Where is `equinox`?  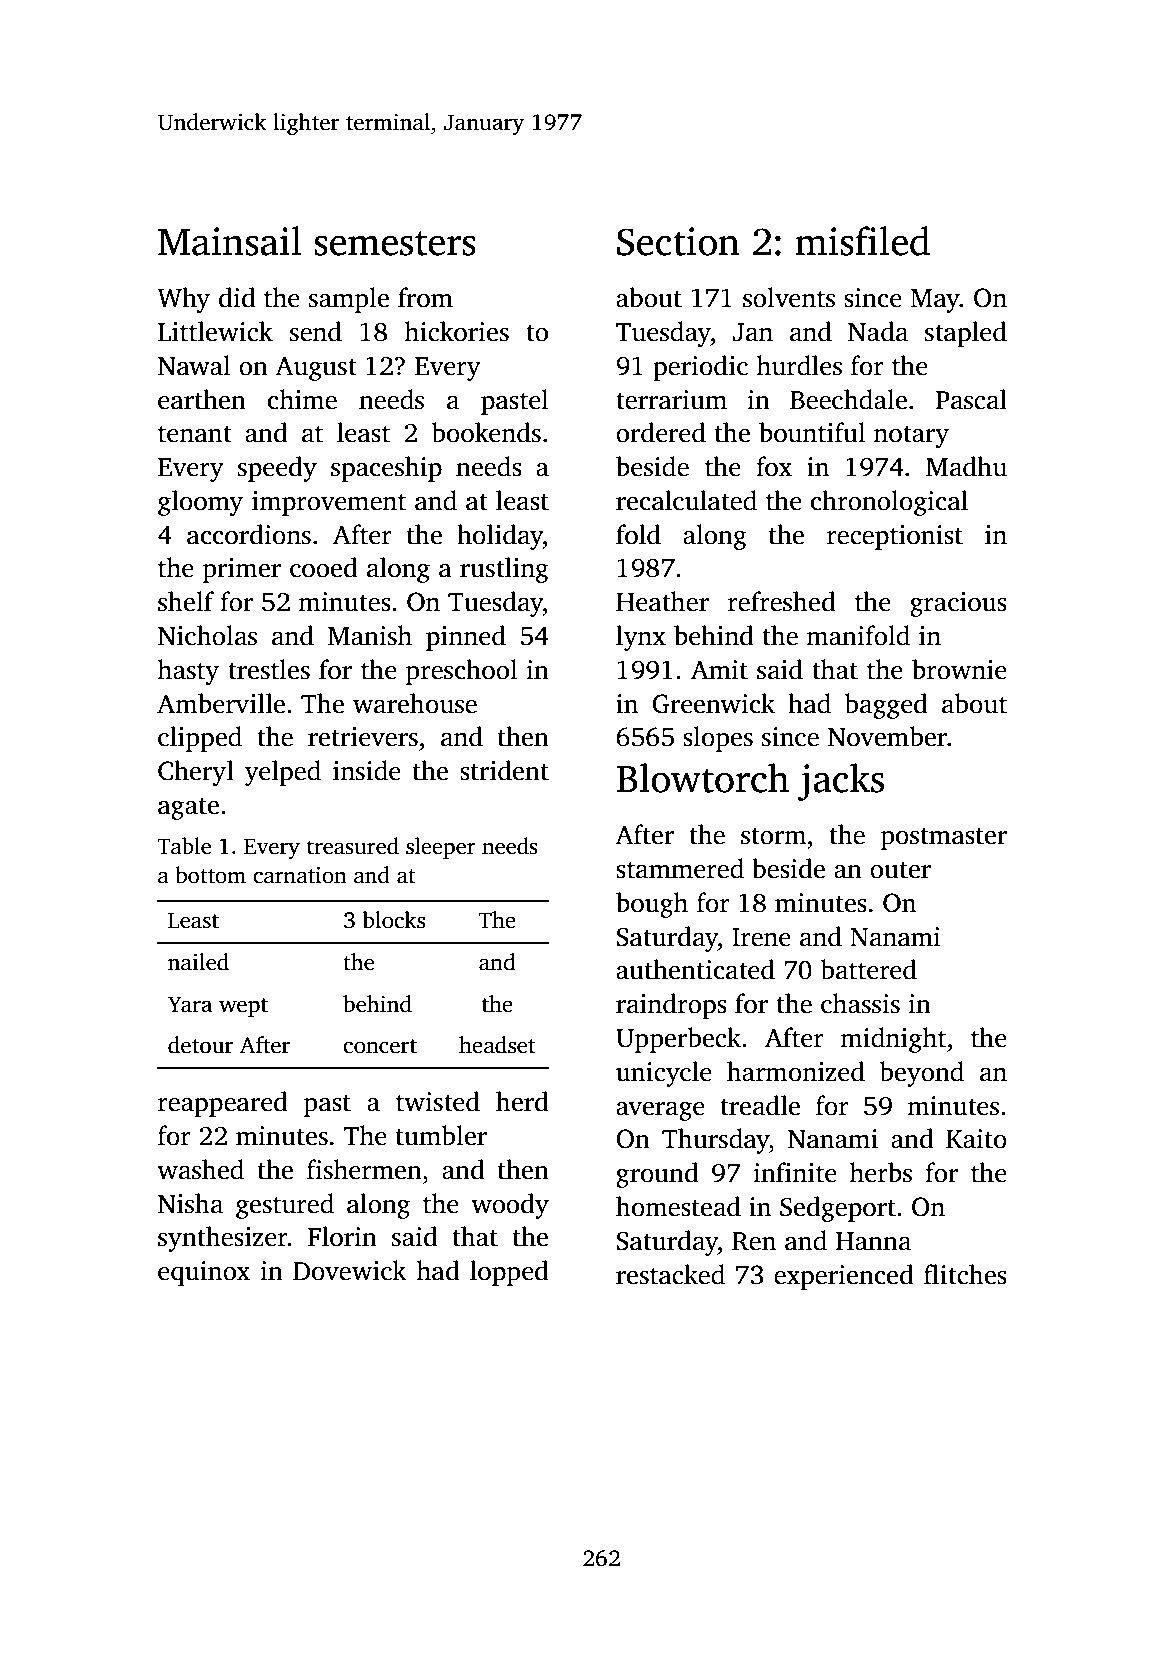 equinox is located at coordinates (204, 1273).
